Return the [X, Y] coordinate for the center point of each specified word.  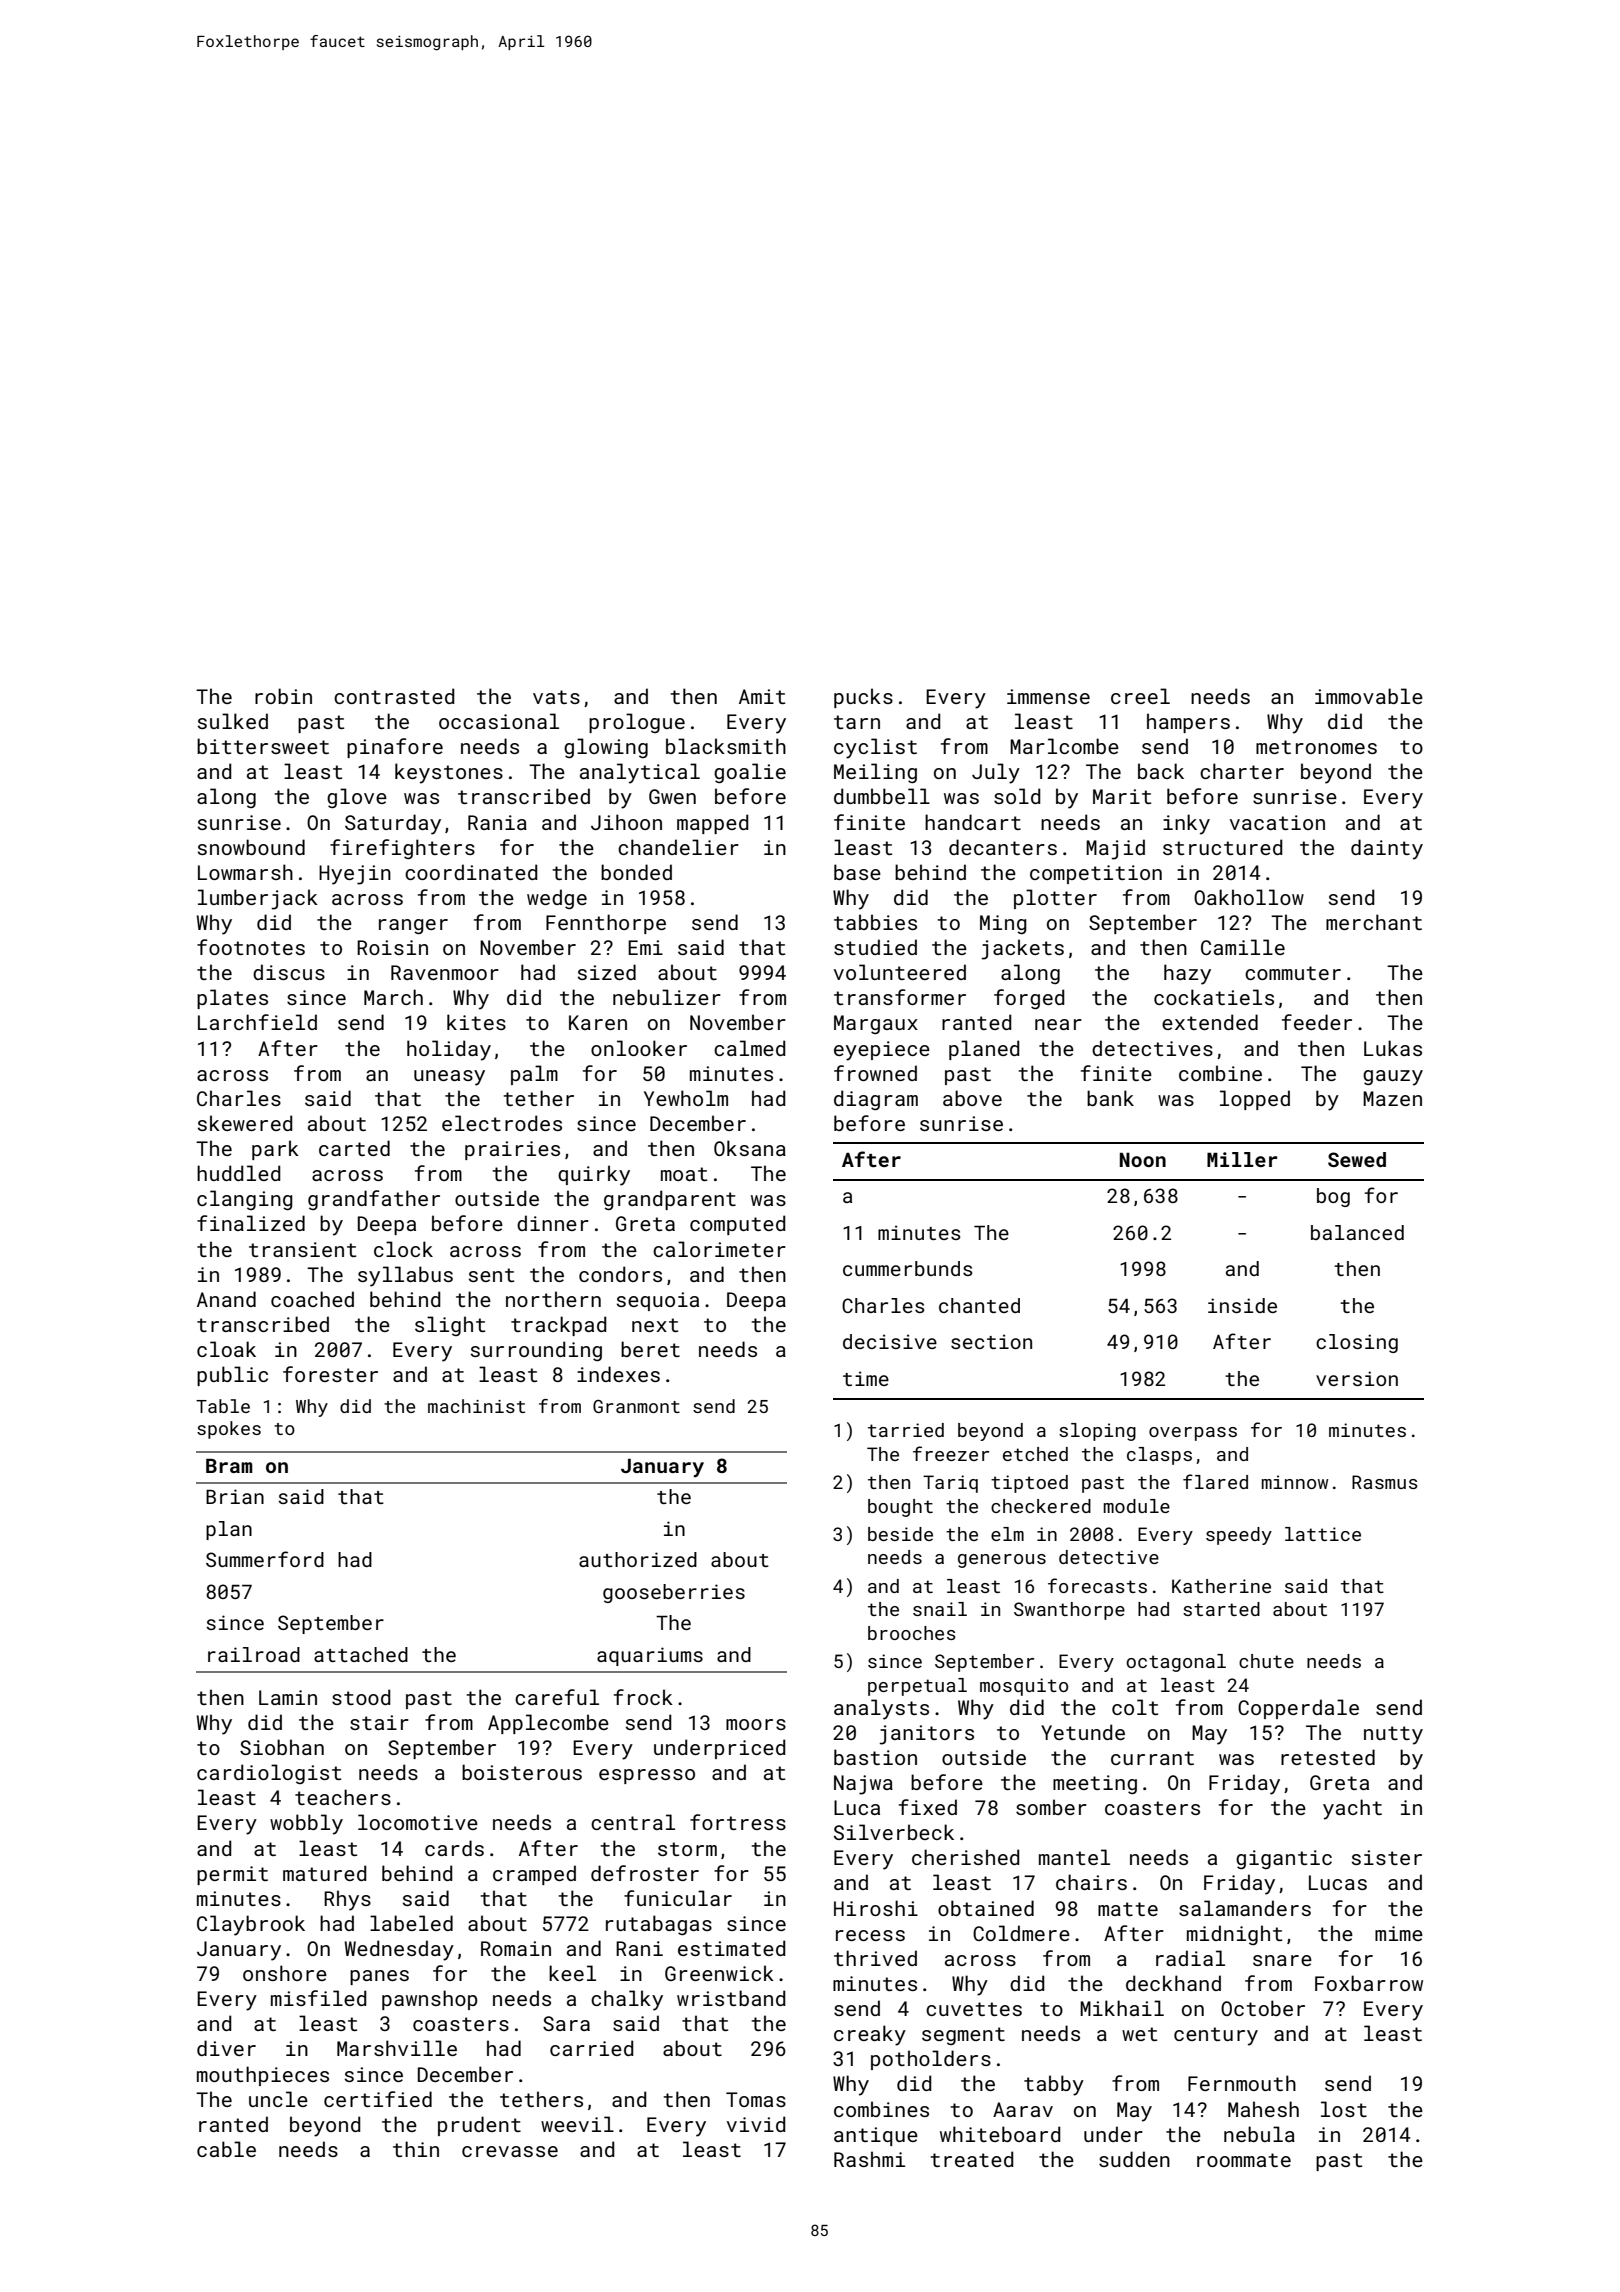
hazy [1187, 974]
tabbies [875, 922]
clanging [245, 1200]
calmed [750, 1048]
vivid [756, 2124]
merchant [1374, 922]
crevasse [510, 2151]
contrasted [394, 696]
